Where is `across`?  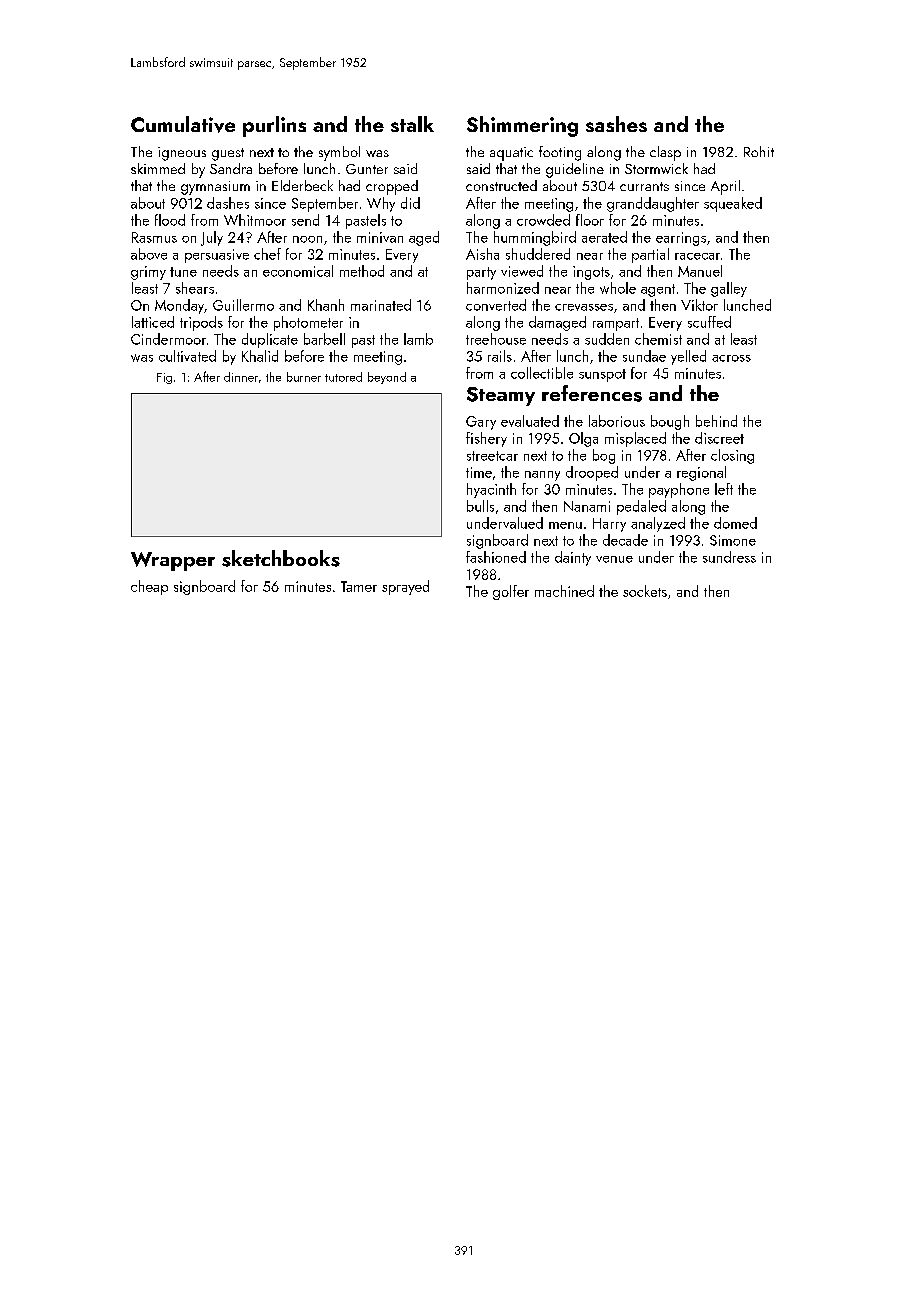
across is located at coordinates (731, 358).
